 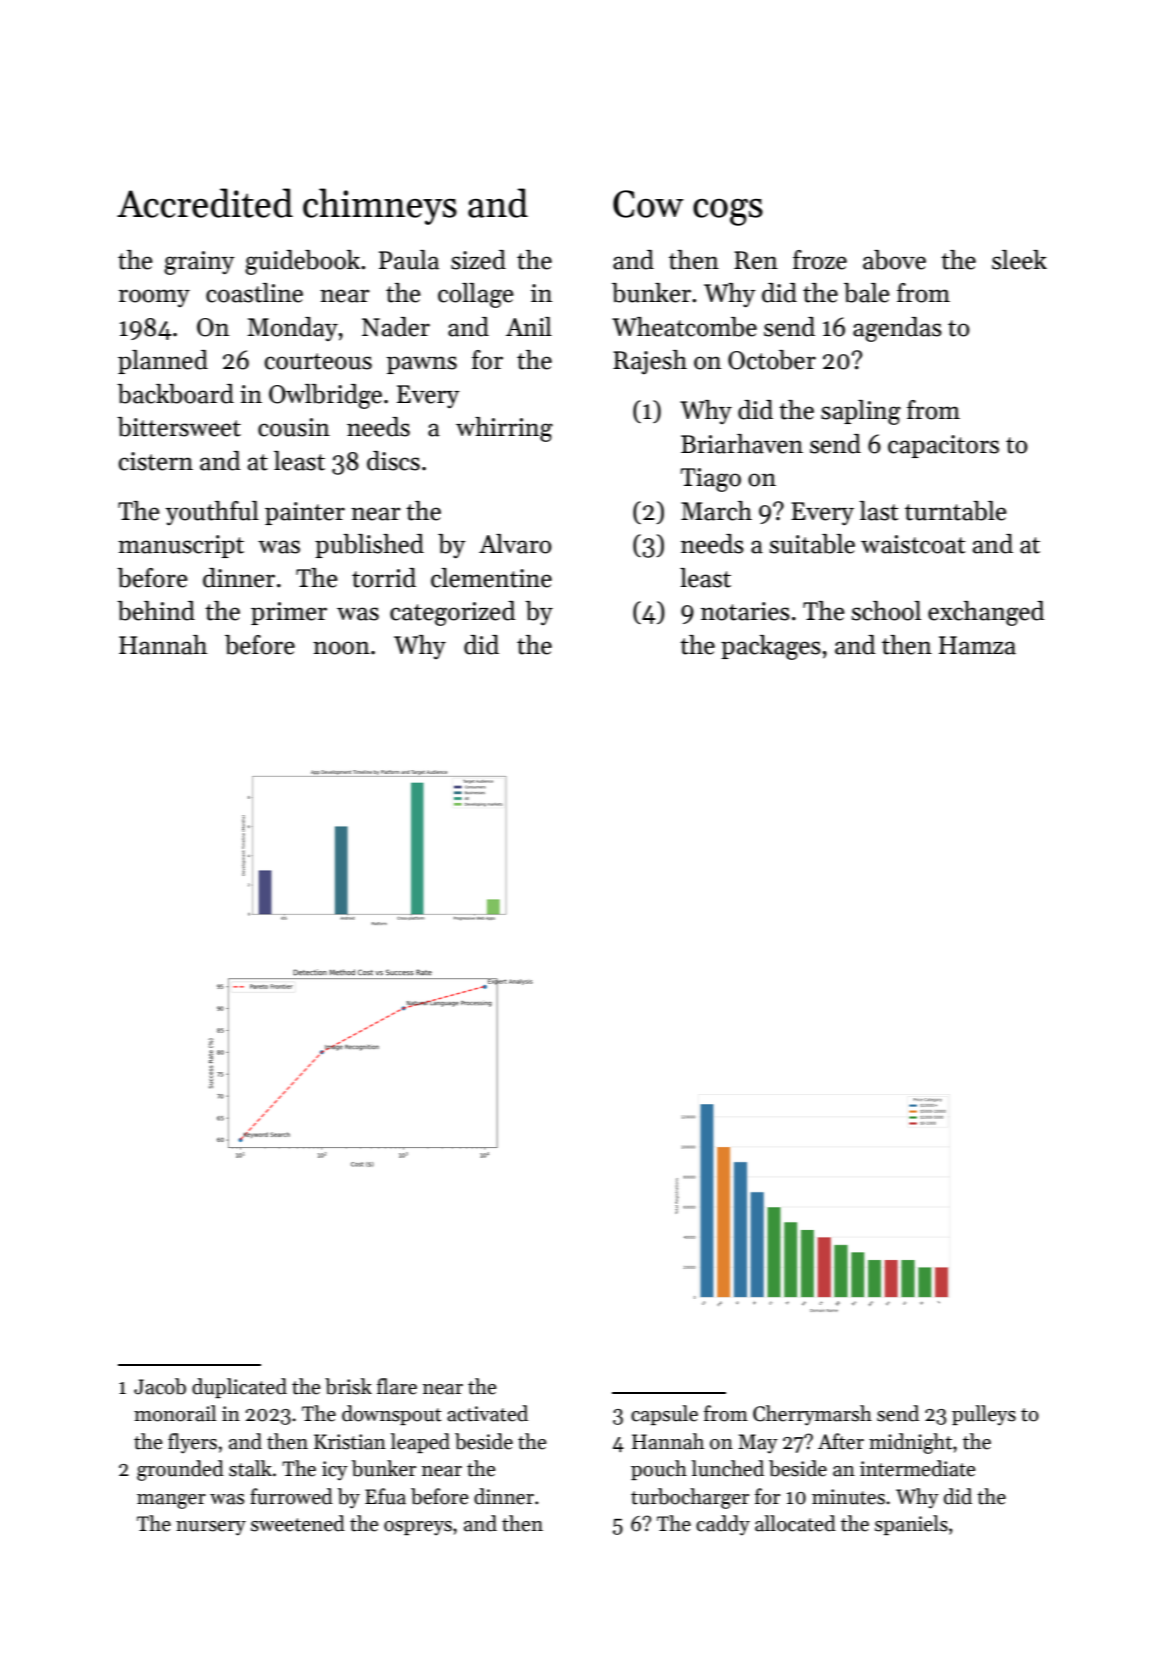 I want to click on packages, so click(x=771, y=647).
